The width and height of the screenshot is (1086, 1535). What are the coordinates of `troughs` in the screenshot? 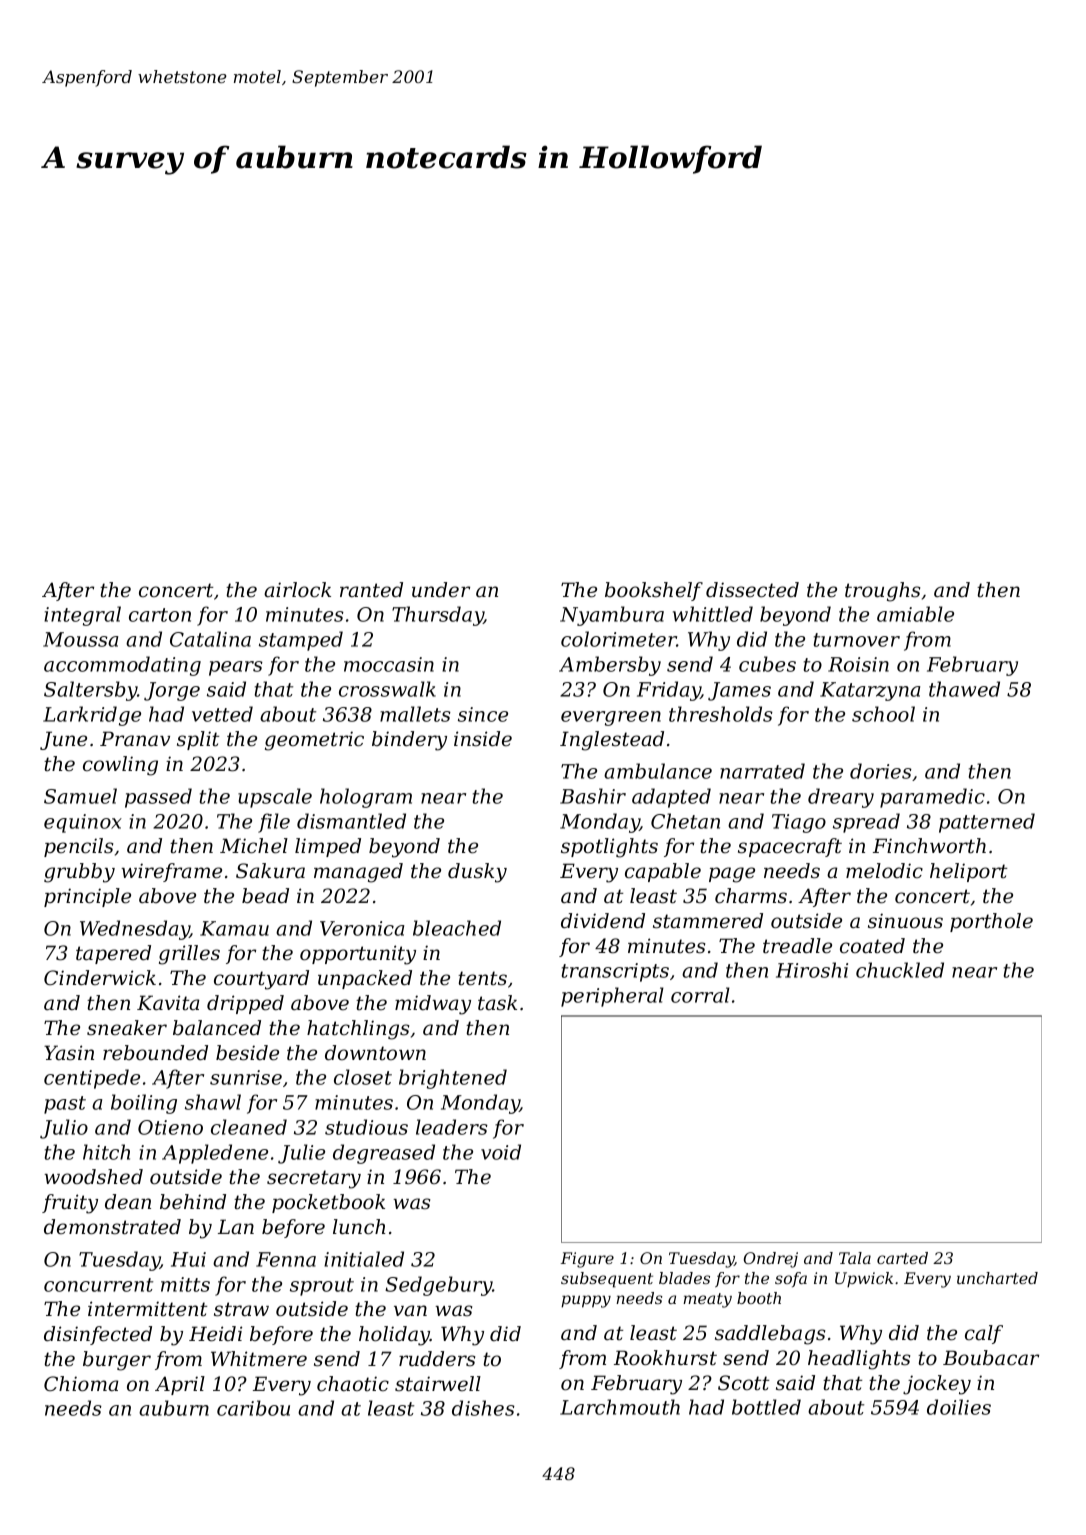 It's located at (882, 592).
